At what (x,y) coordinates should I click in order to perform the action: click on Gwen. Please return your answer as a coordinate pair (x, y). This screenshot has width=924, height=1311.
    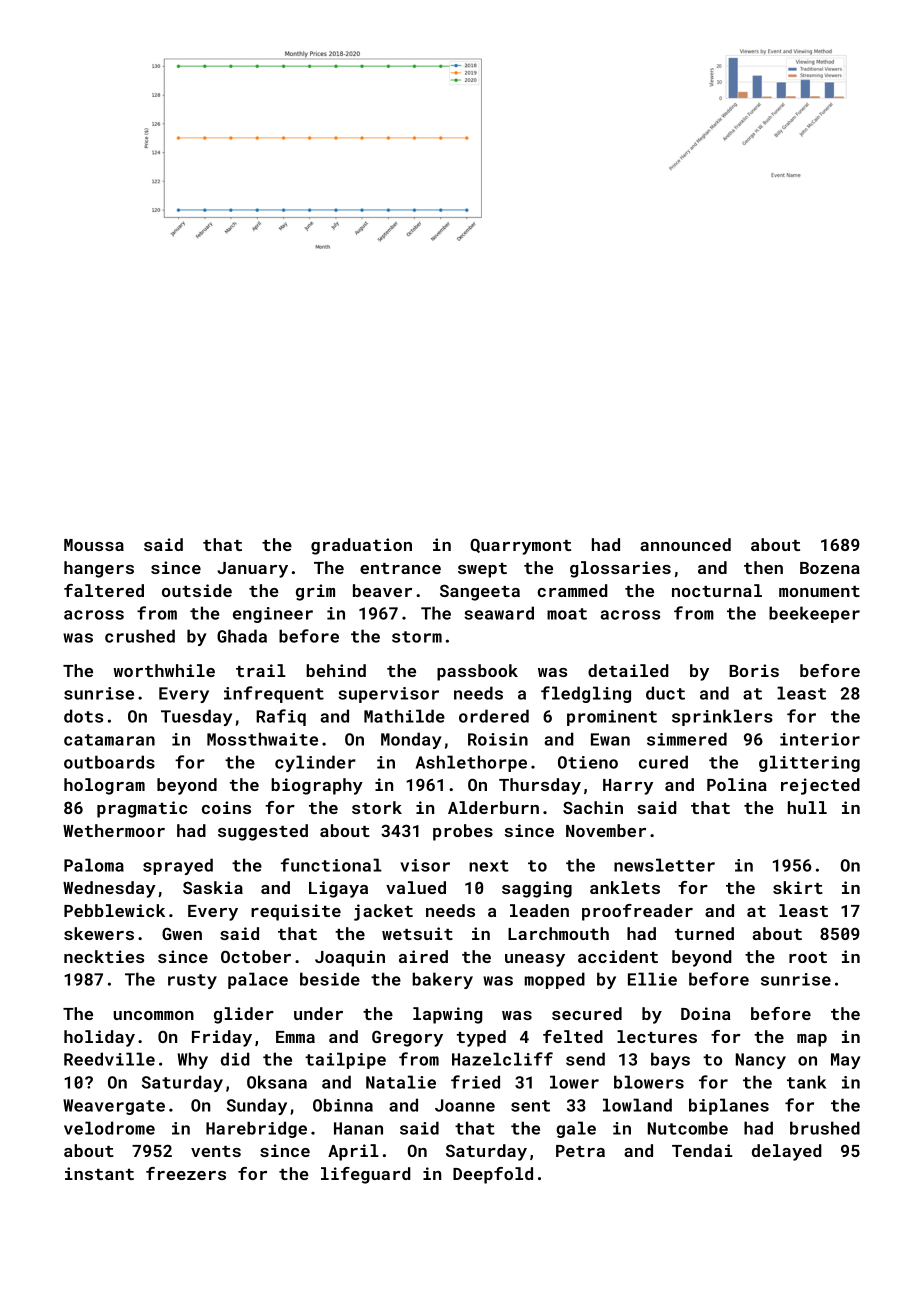
    Looking at the image, I should click on (182, 933).
